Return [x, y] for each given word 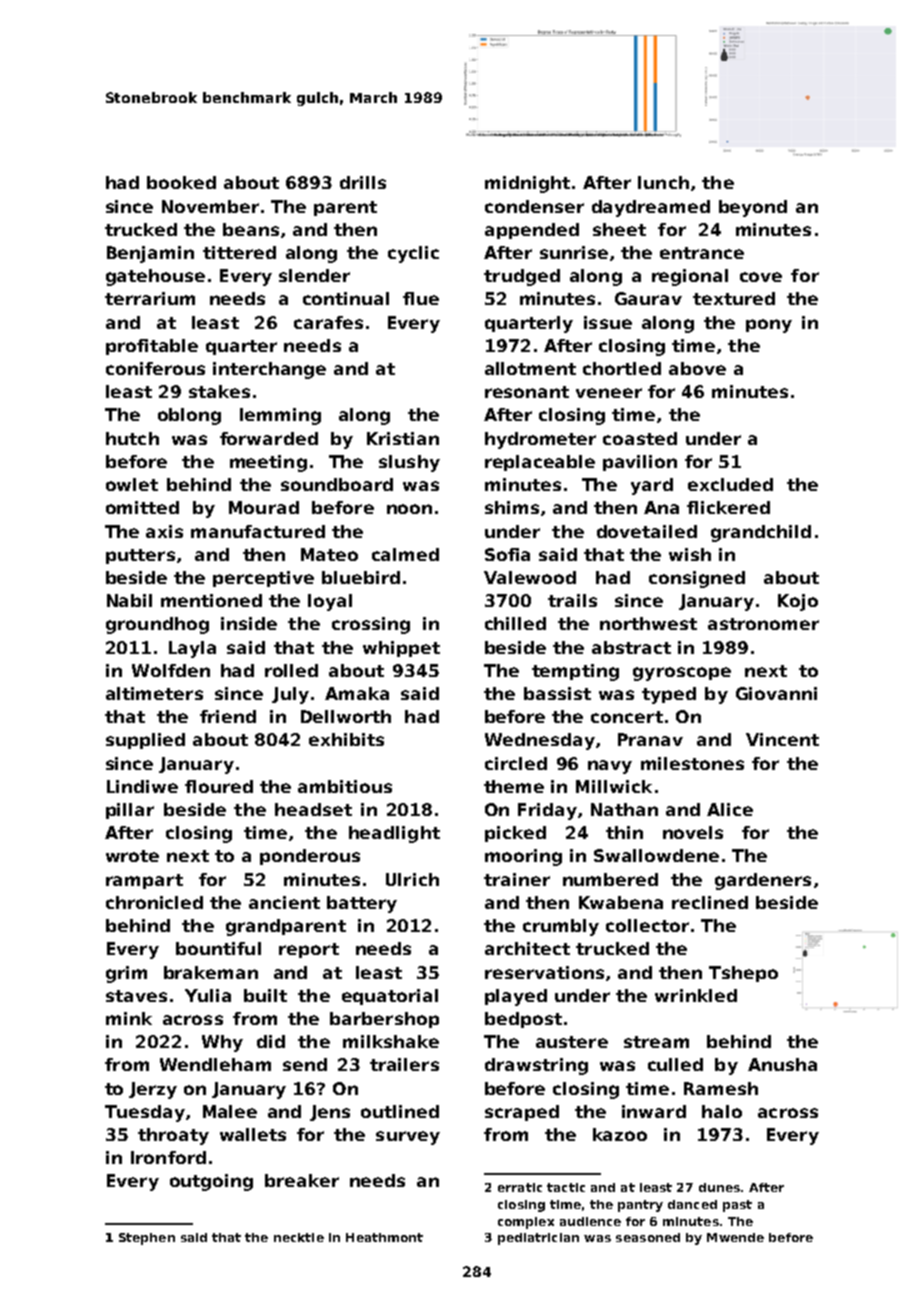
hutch [132, 438]
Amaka [357, 693]
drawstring [536, 1066]
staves [136, 996]
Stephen [147, 1239]
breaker [302, 1180]
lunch [663, 182]
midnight [527, 184]
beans [251, 229]
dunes [719, 1187]
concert [627, 717]
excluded [730, 484]
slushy [409, 463]
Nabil [129, 600]
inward [654, 1111]
